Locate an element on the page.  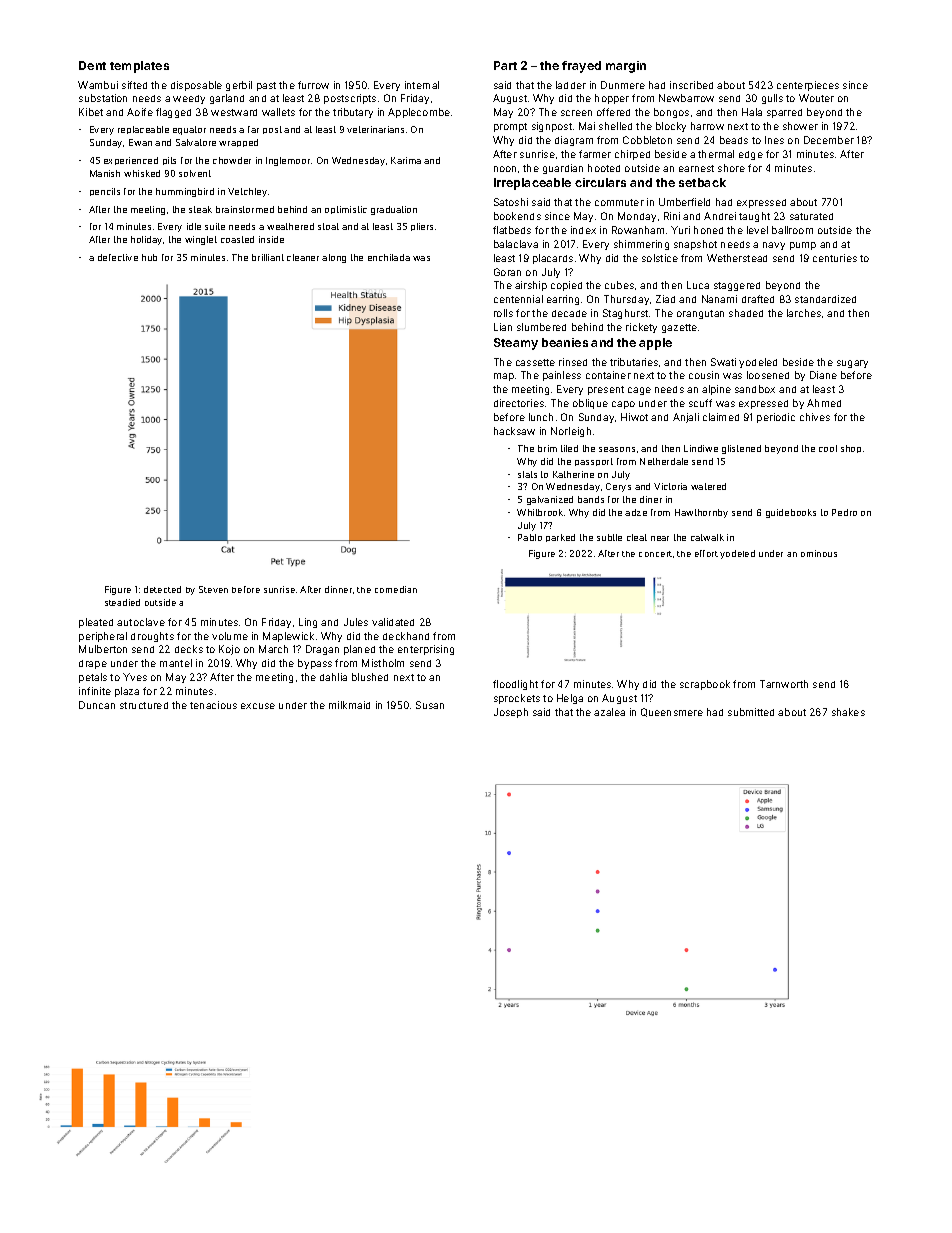
gerbil is located at coordinates (239, 86).
